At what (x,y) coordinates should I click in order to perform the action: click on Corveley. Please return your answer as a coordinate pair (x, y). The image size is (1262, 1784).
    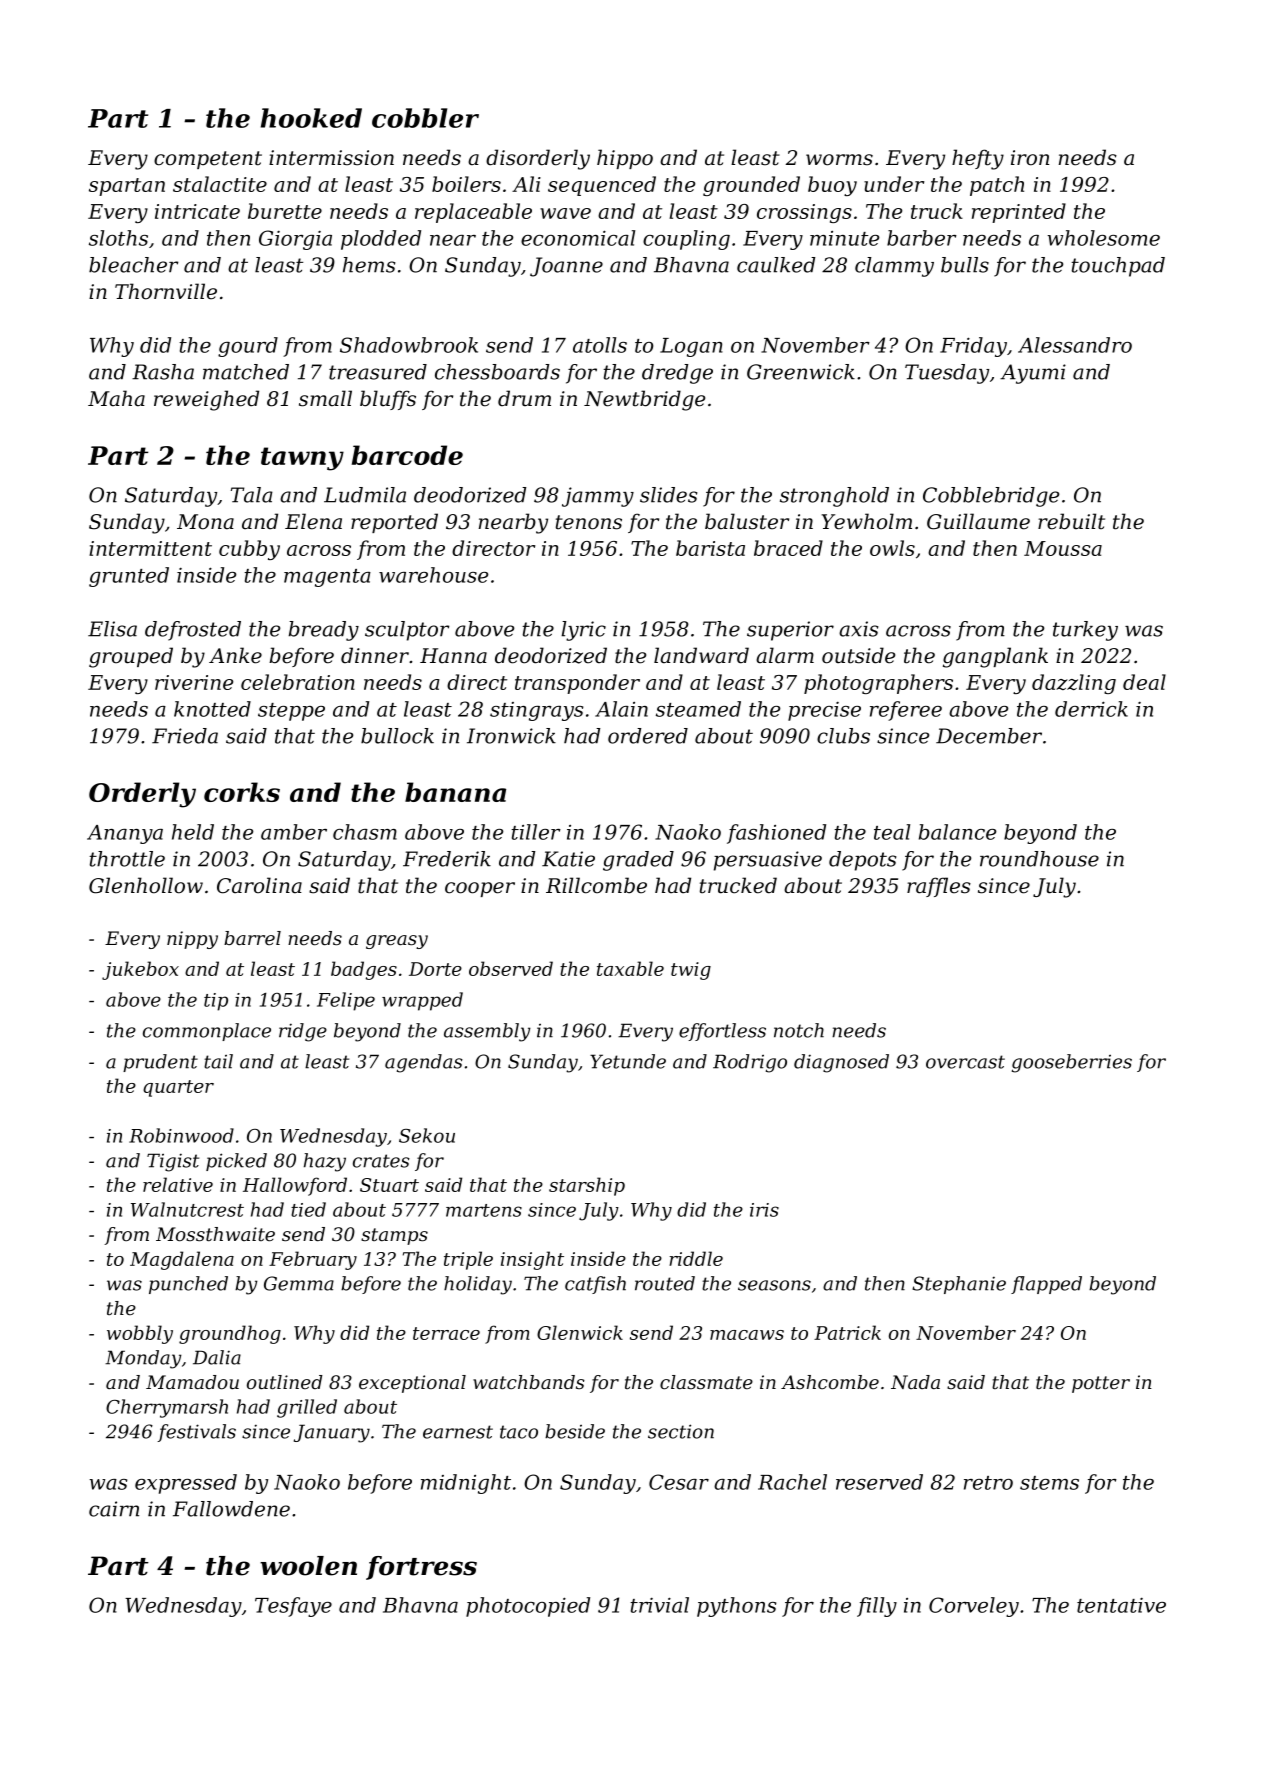
    Looking at the image, I should click on (974, 1607).
